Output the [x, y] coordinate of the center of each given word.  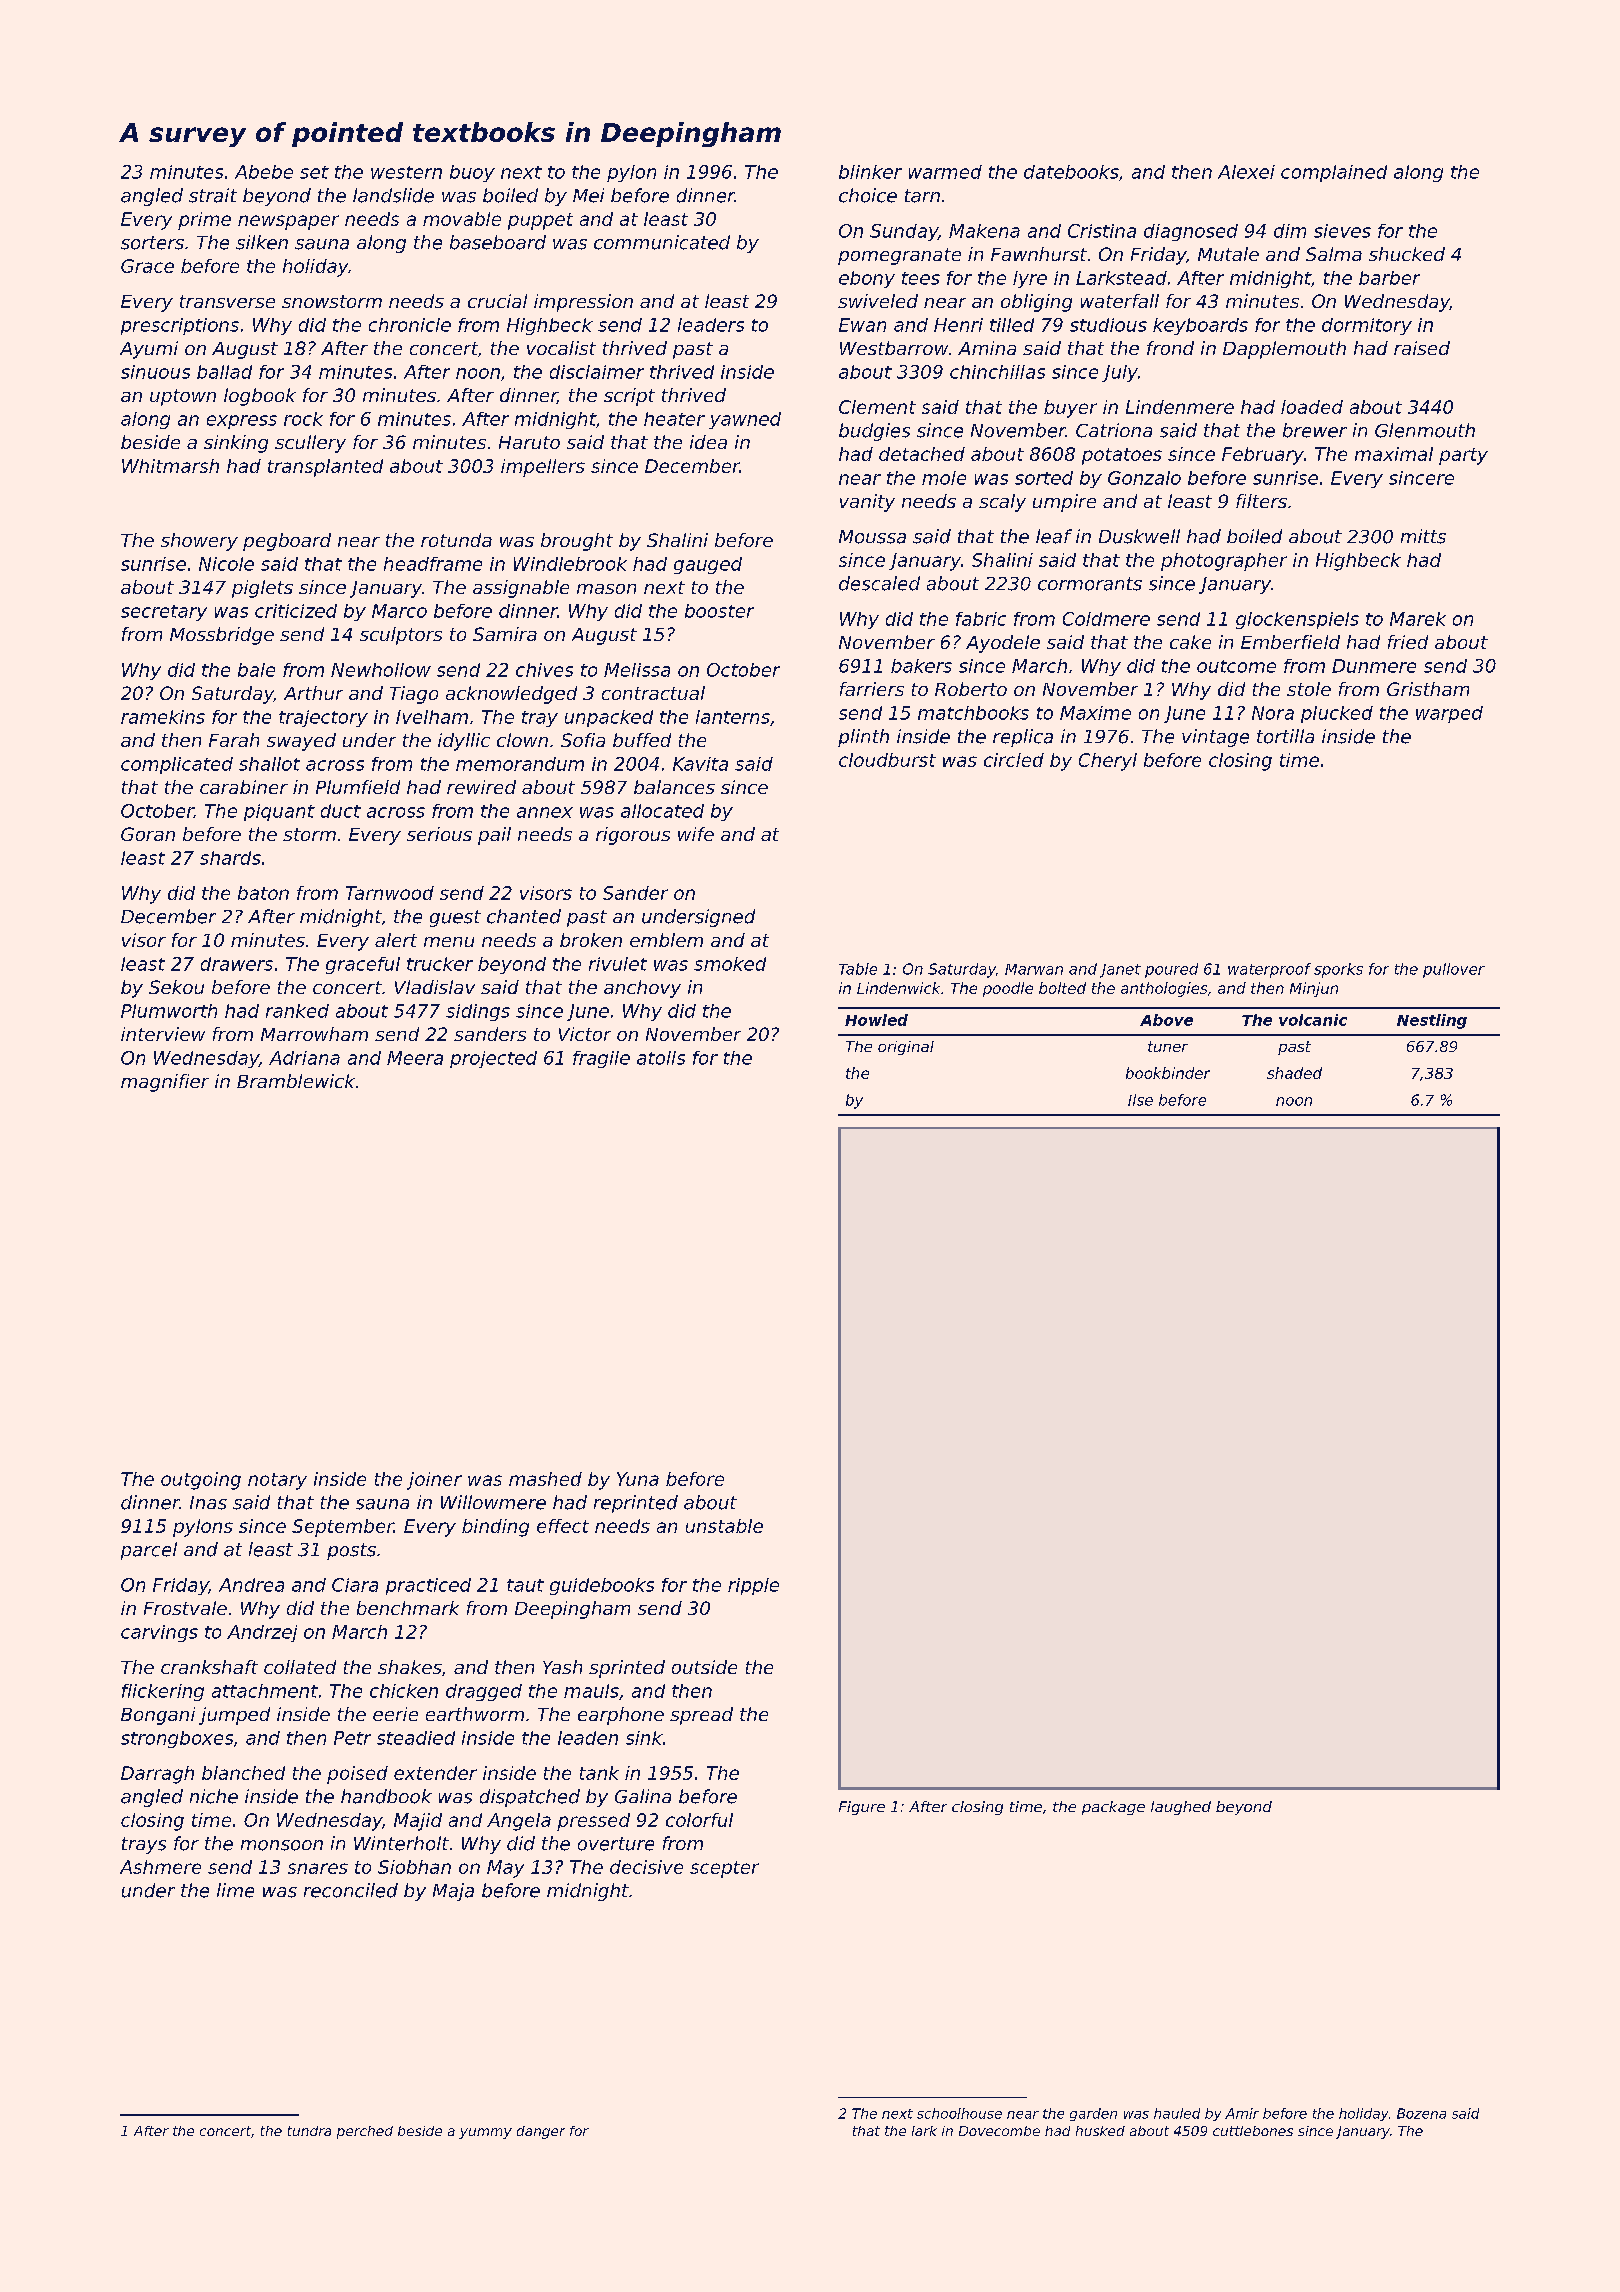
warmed [945, 172]
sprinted [627, 1669]
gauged [708, 565]
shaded [1294, 1073]
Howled [876, 1020]
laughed [1181, 1808]
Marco [399, 611]
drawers [237, 964]
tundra [309, 2131]
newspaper [288, 222]
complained [1334, 173]
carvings [159, 1633]
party [1463, 456]
